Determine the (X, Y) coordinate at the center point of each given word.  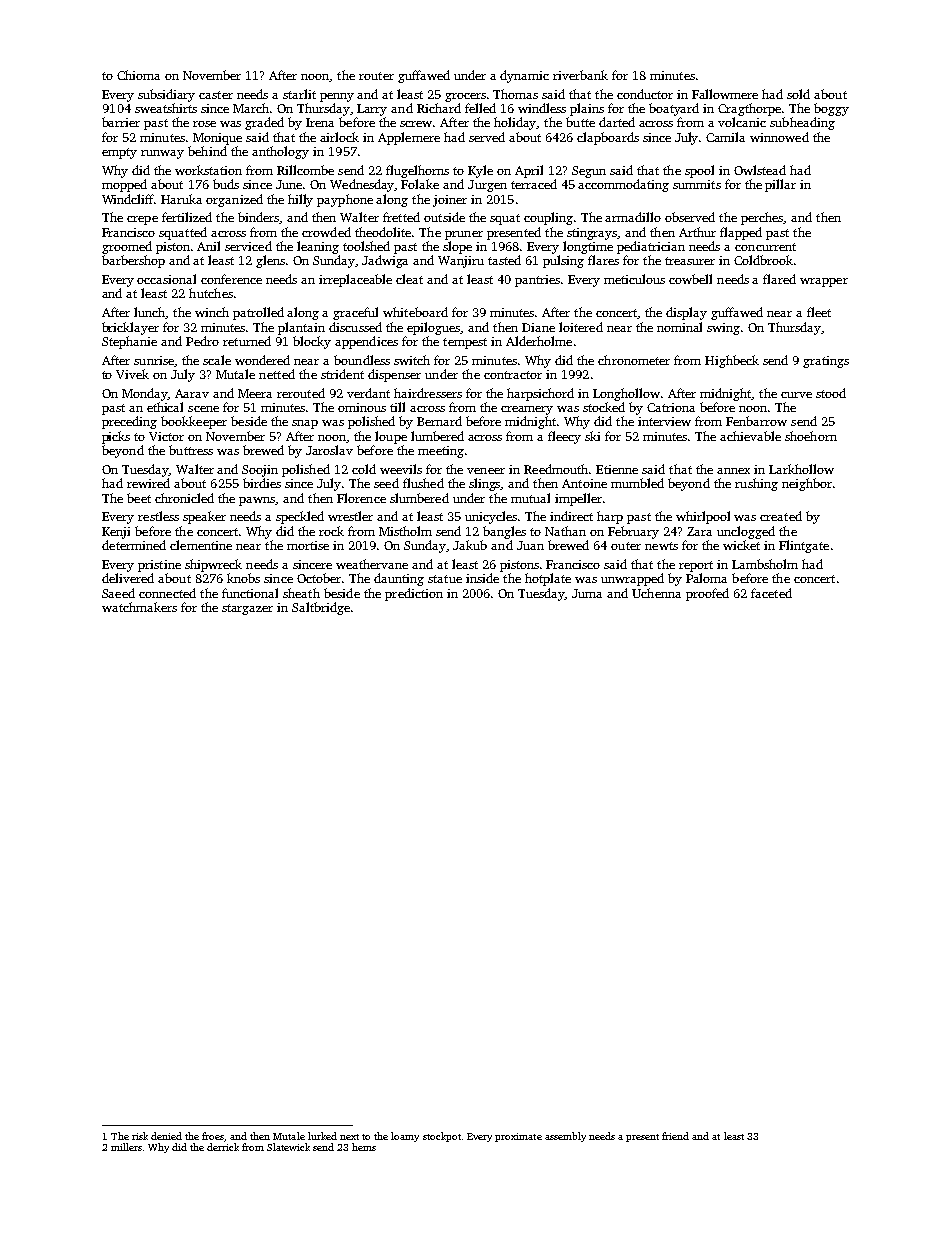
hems (364, 1147)
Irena (320, 122)
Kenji (116, 533)
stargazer (247, 609)
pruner (464, 235)
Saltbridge (321, 608)
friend (675, 1136)
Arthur (697, 232)
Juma (587, 593)
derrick (223, 1147)
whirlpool (703, 517)
